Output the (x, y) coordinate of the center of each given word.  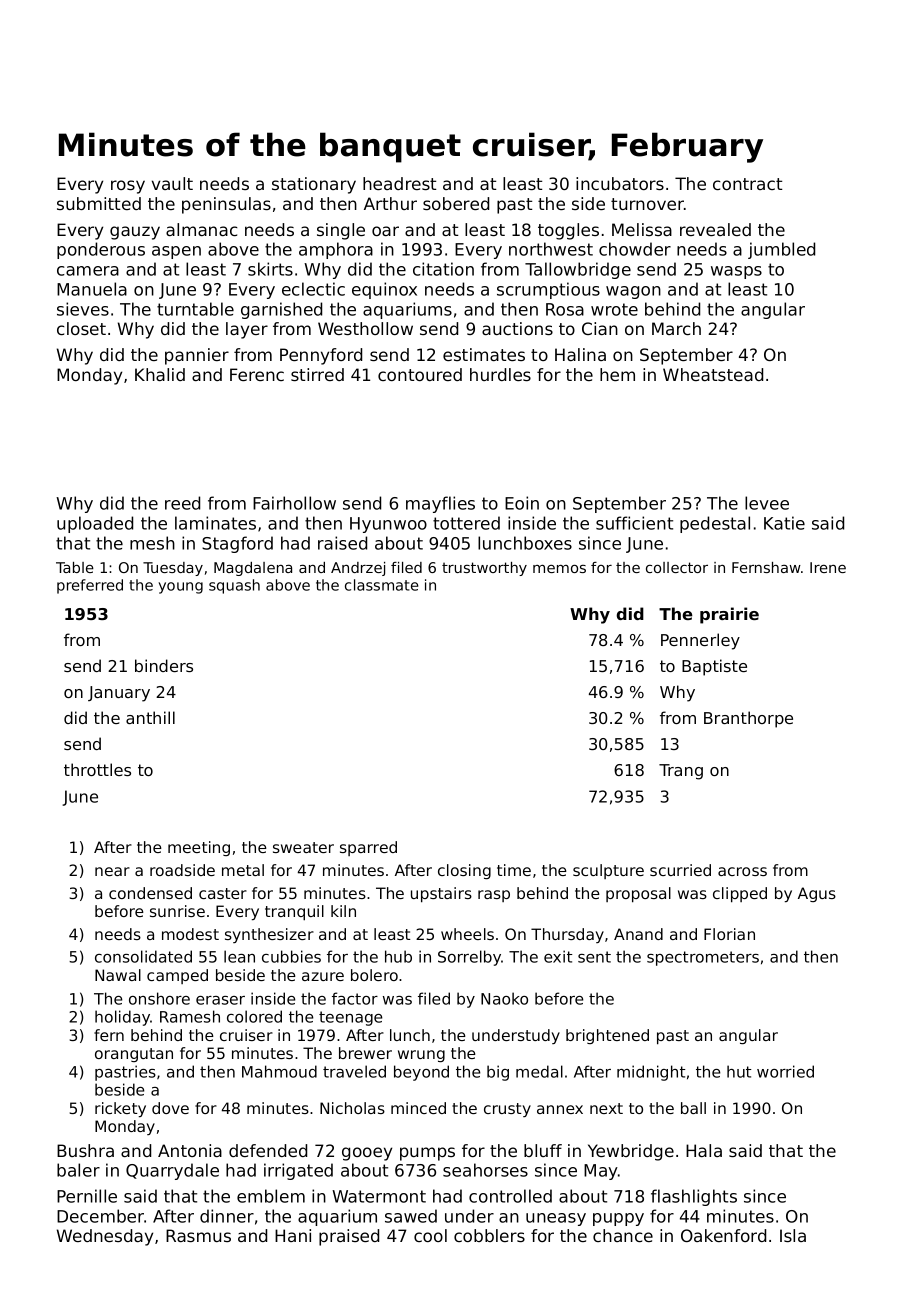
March (676, 328)
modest (190, 934)
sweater (303, 847)
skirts (270, 269)
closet (81, 328)
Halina (580, 354)
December (100, 1216)
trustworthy (484, 569)
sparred (368, 848)
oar (385, 231)
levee (767, 503)
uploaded (95, 524)
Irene (828, 567)
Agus (817, 894)
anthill (150, 717)
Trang (681, 772)
